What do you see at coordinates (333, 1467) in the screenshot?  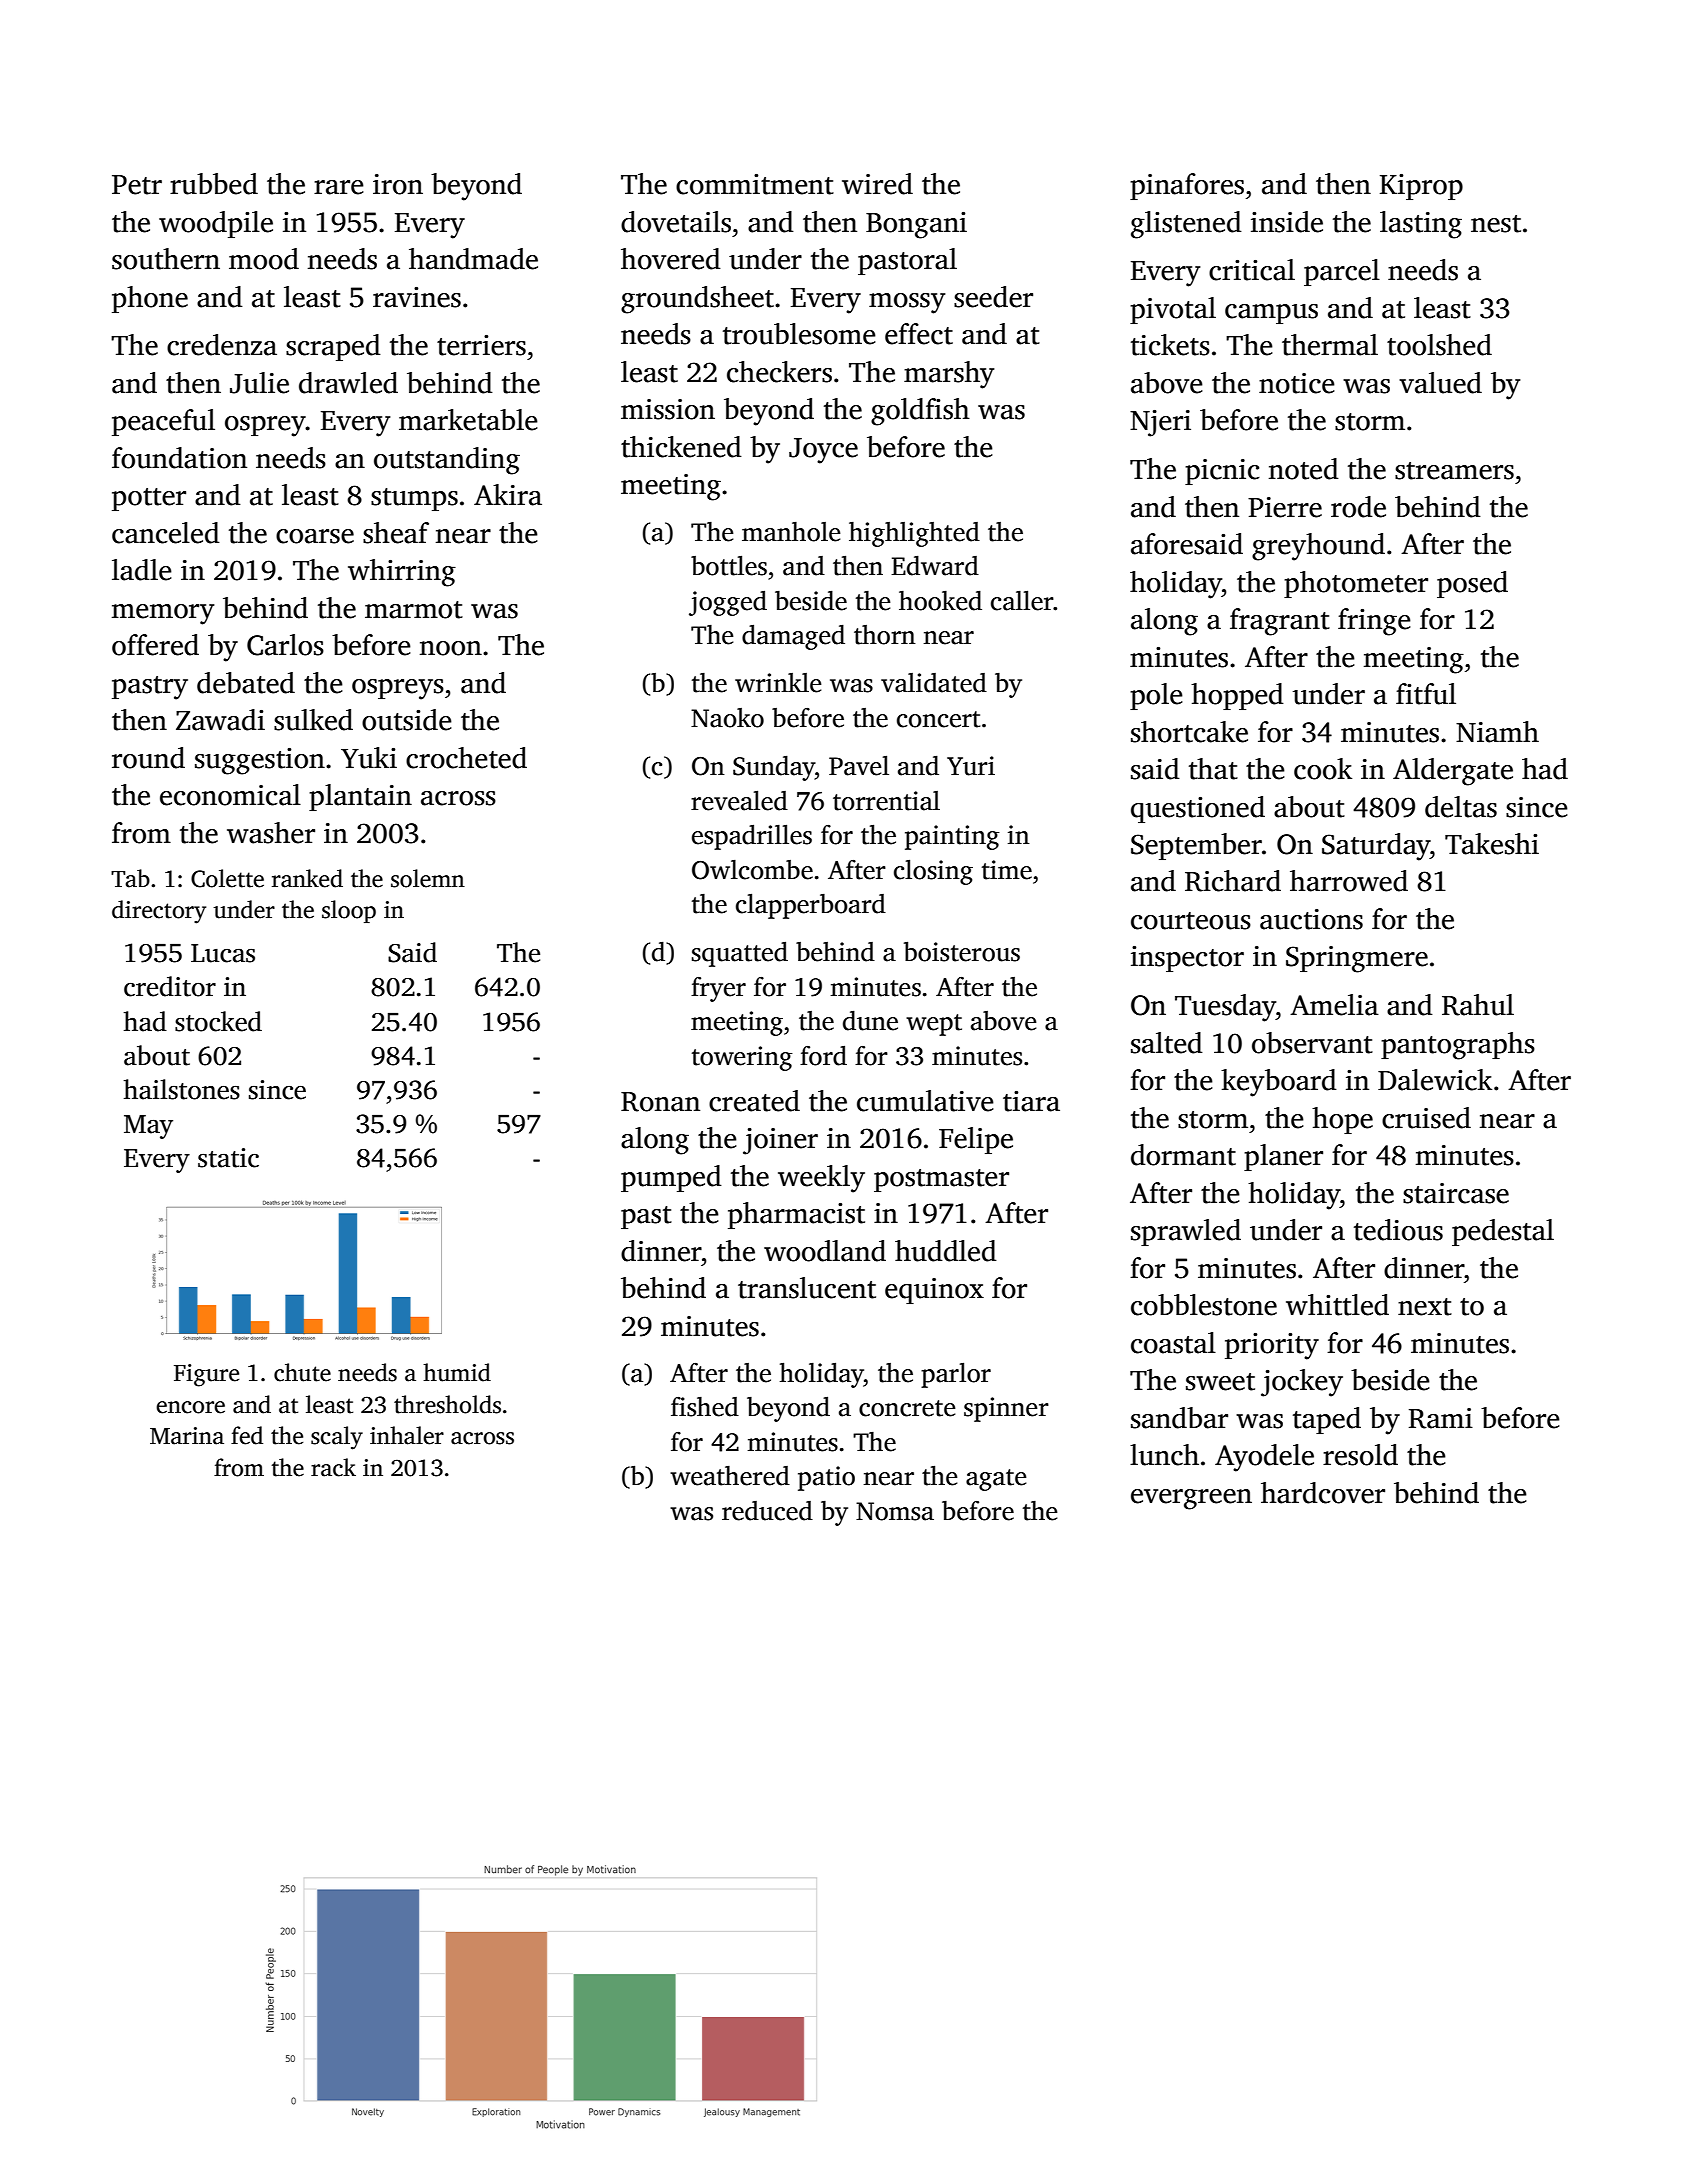 I see `rack` at bounding box center [333, 1467].
